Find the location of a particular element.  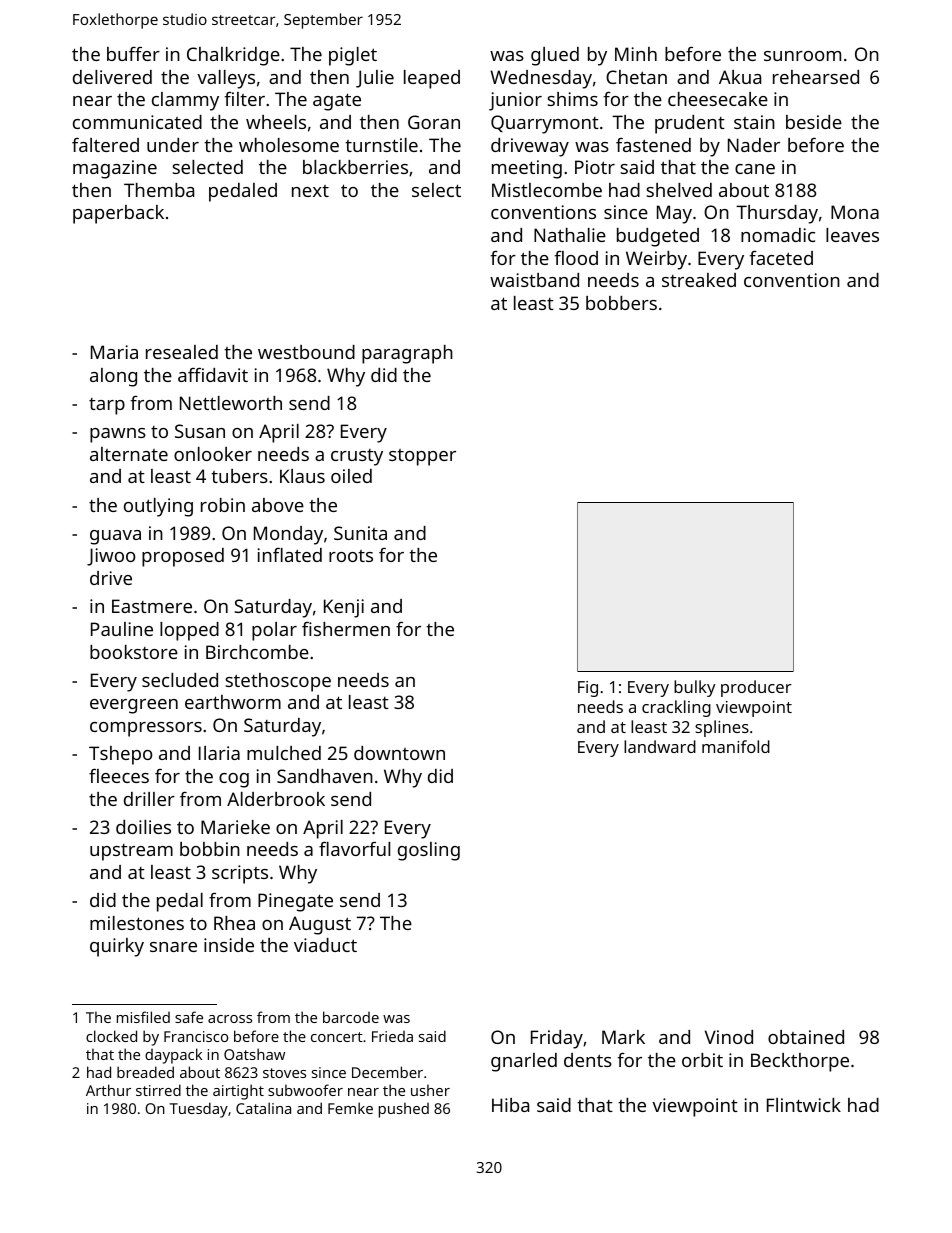

stopper is located at coordinates (422, 457).
